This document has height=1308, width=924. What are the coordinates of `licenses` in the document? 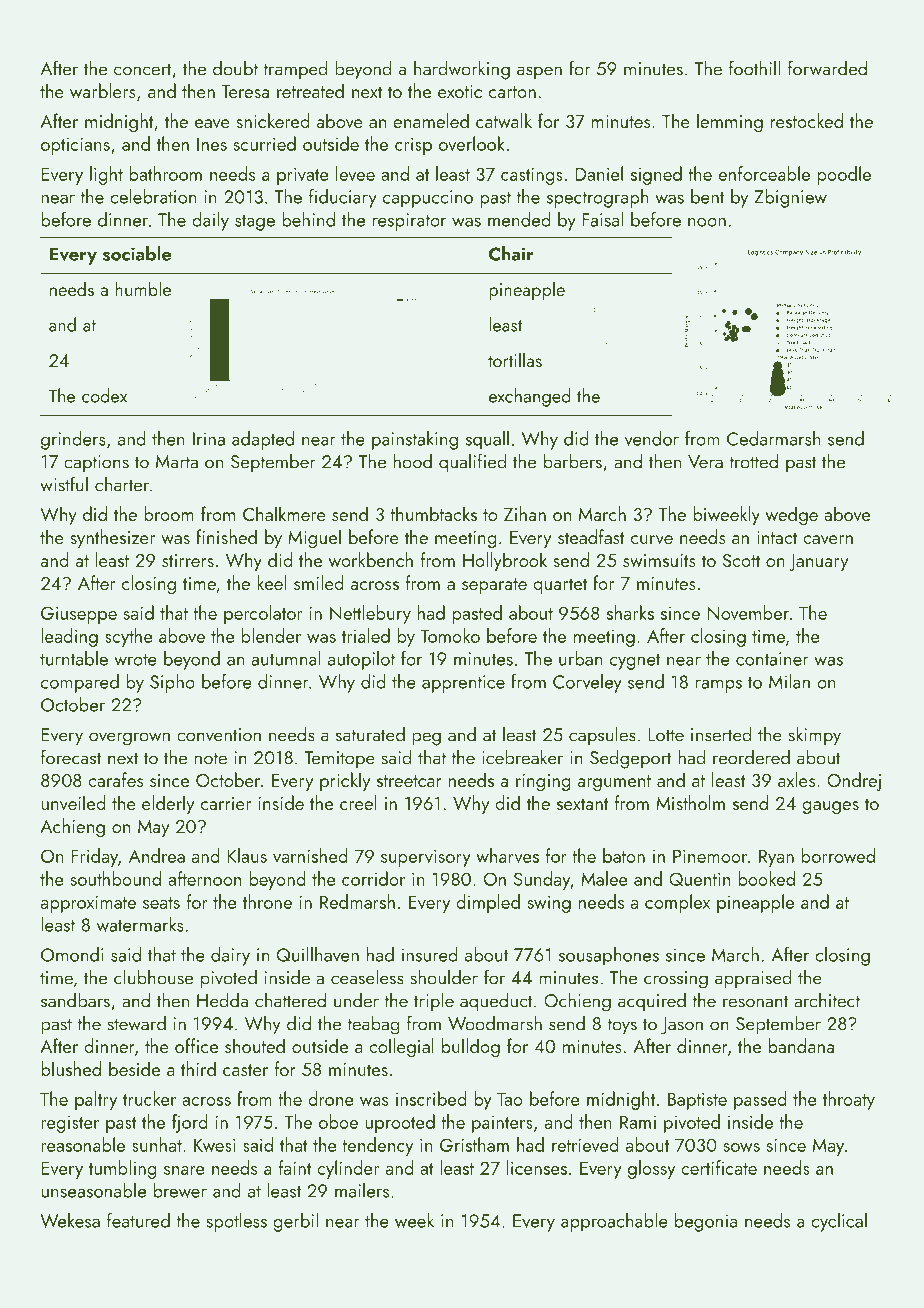 It's located at (537, 1167).
